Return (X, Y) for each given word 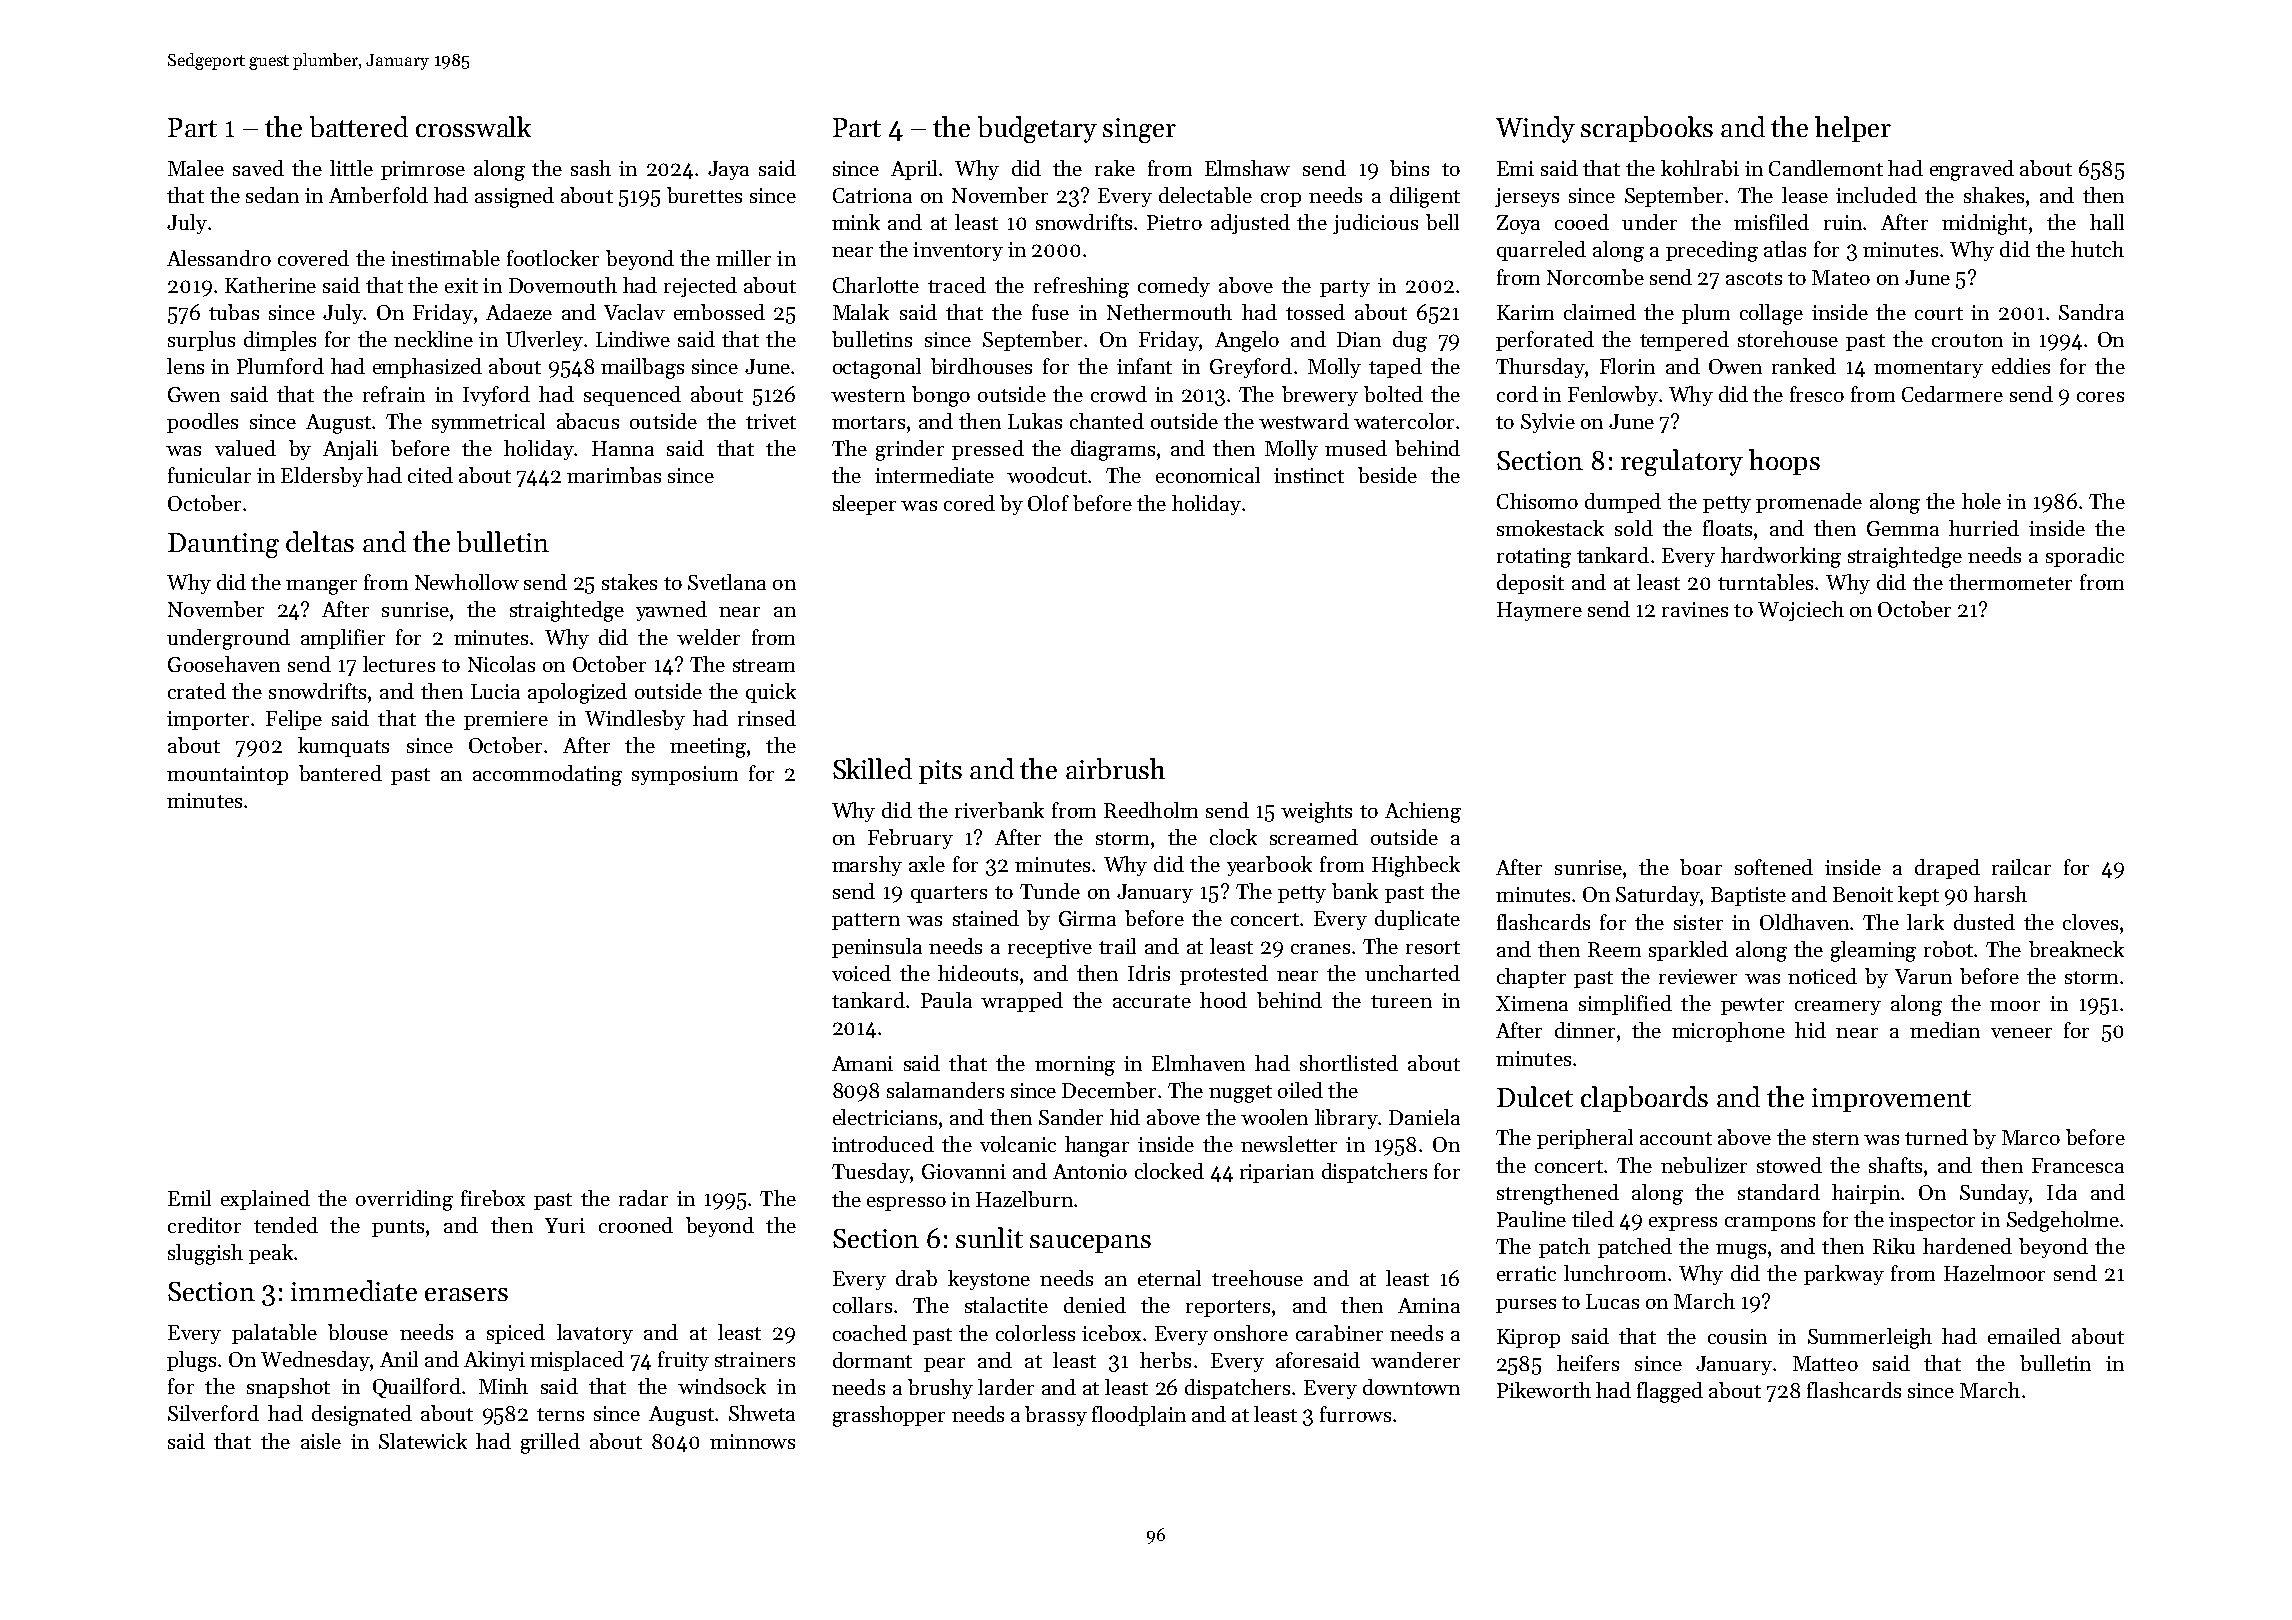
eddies (2021, 366)
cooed (1582, 222)
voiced (861, 973)
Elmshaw (1247, 168)
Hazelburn (1024, 1199)
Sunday (1994, 1194)
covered (313, 258)
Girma (1087, 918)
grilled (550, 1443)
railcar (2021, 867)
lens (185, 366)
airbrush (1115, 768)
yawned (671, 611)
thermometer (2010, 582)
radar (643, 1198)
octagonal (877, 368)
